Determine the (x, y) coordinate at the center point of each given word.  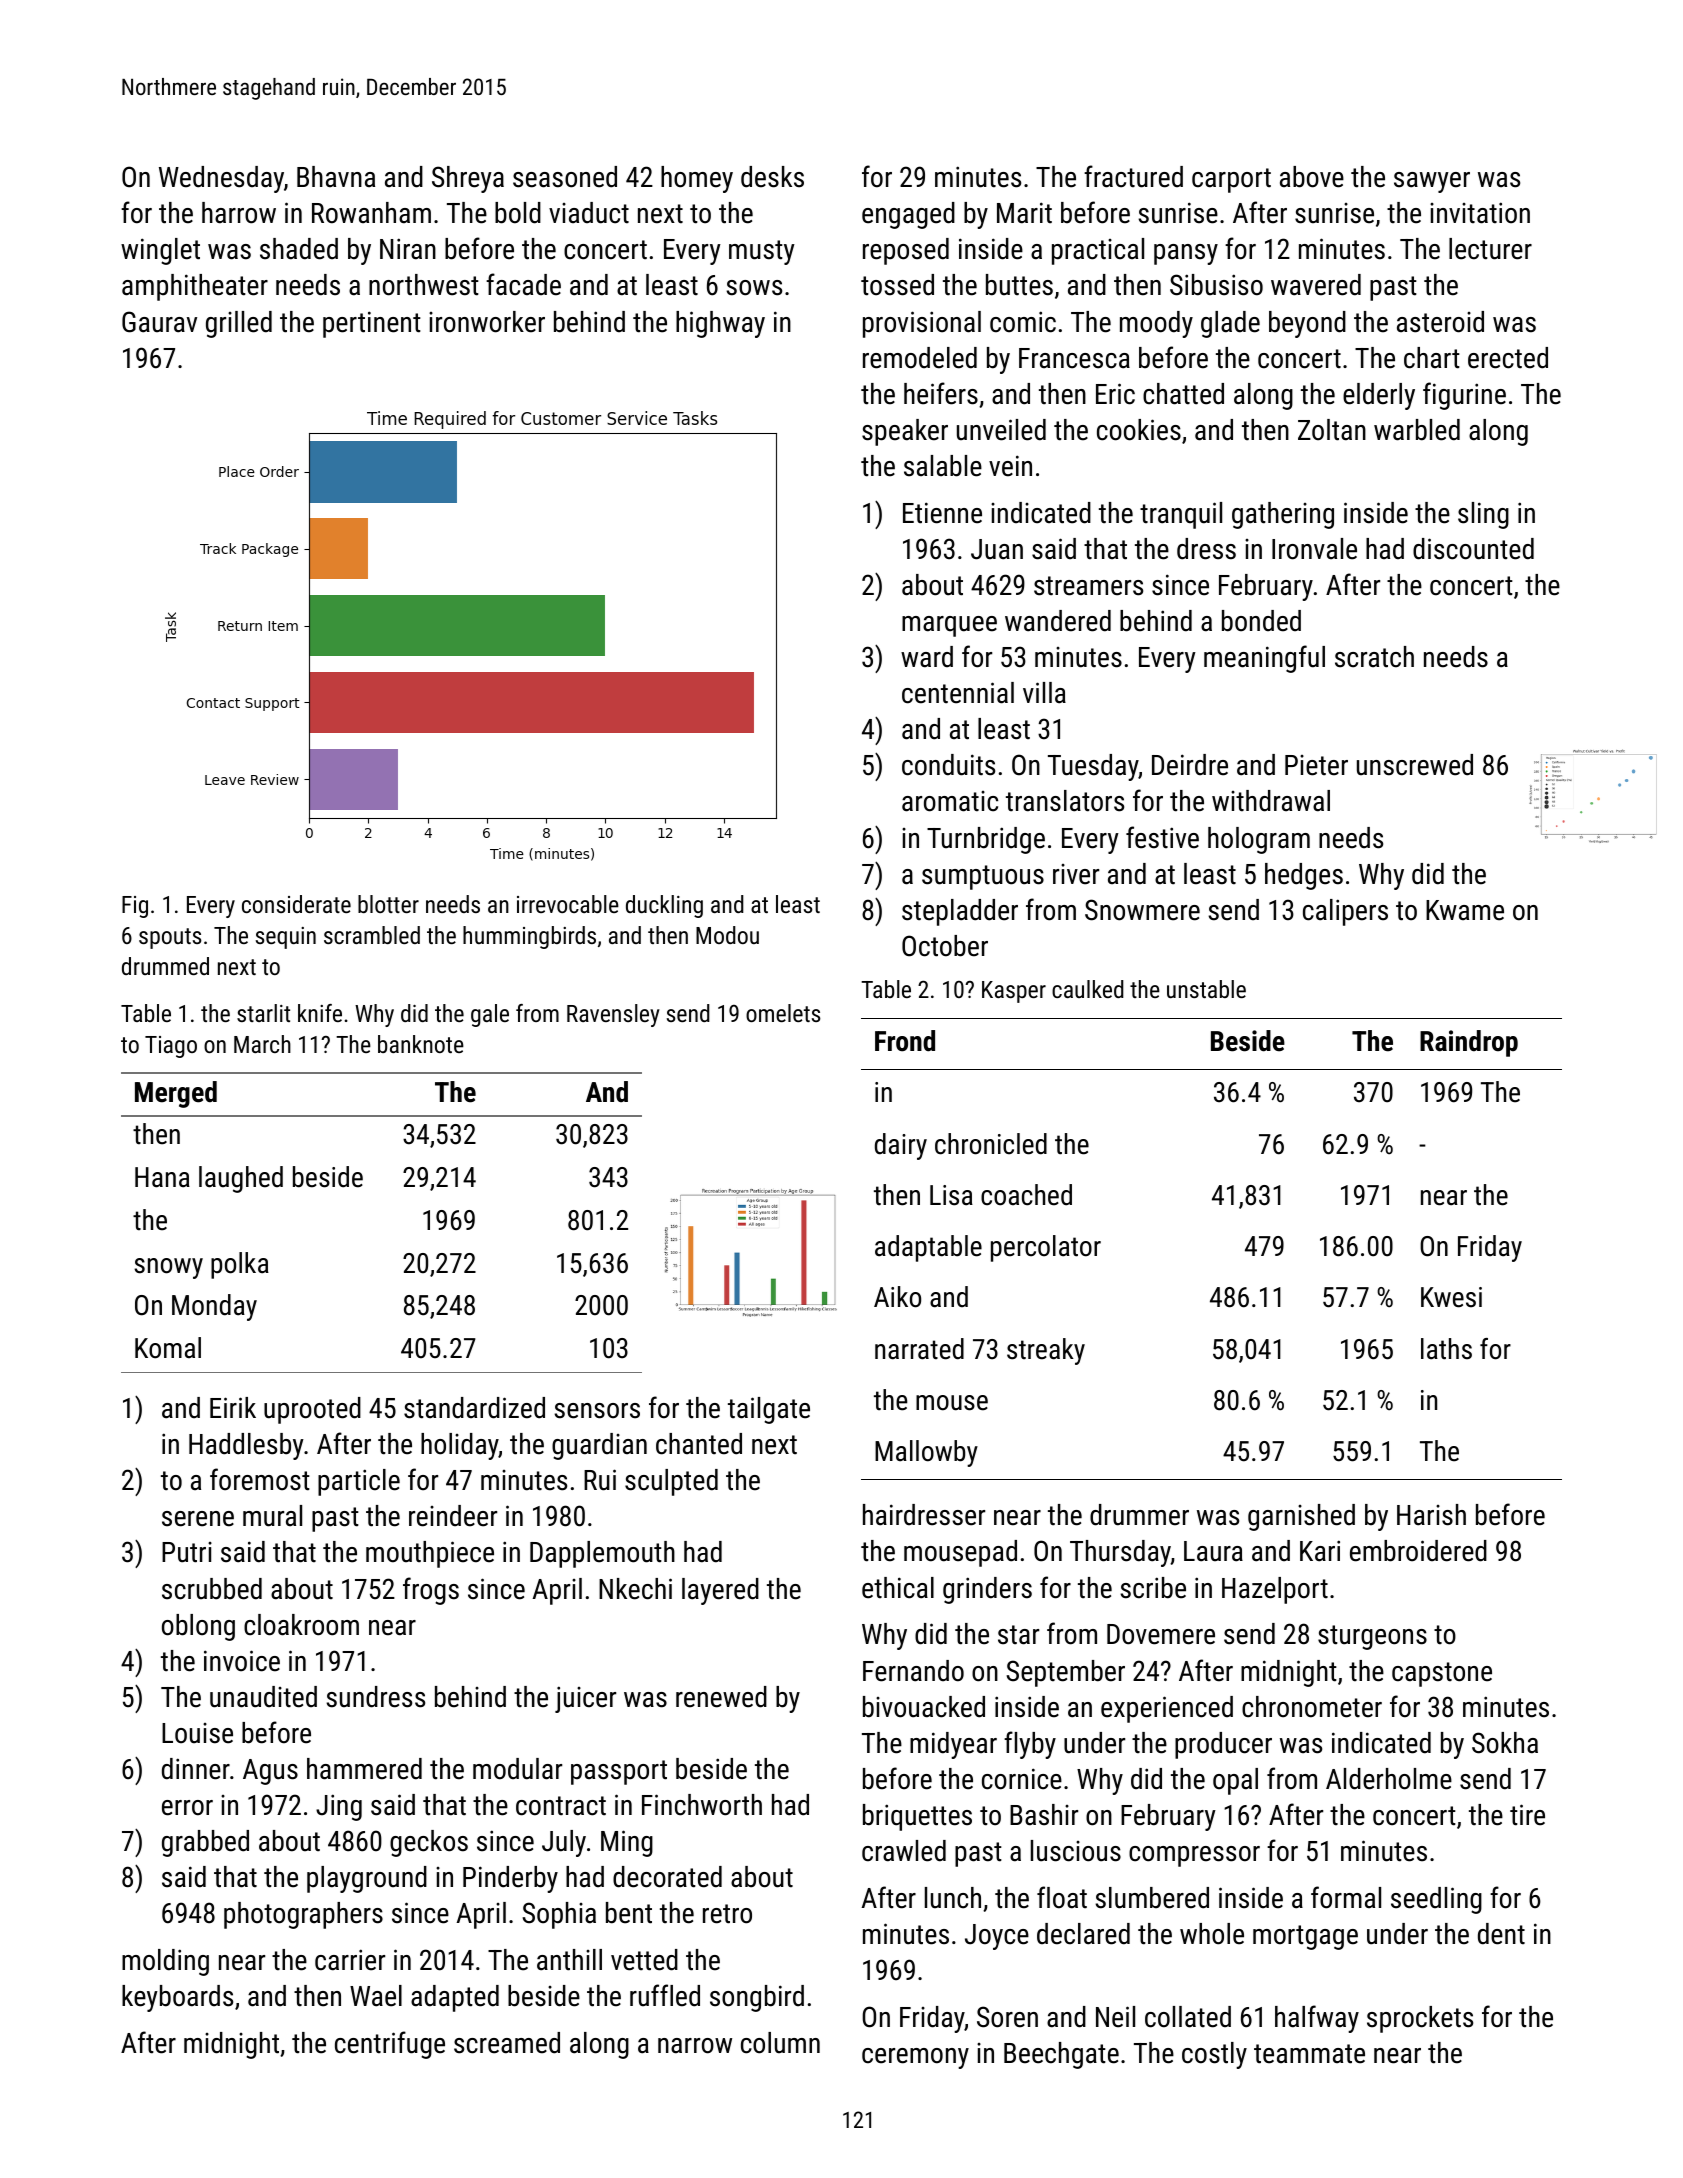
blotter (388, 904)
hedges (1304, 876)
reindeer (453, 1516)
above (1312, 177)
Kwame (1465, 910)
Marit (1024, 213)
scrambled (372, 935)
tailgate (769, 1410)
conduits (948, 765)
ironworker (487, 322)
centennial (958, 693)
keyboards (177, 1998)
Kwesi (1451, 1297)
